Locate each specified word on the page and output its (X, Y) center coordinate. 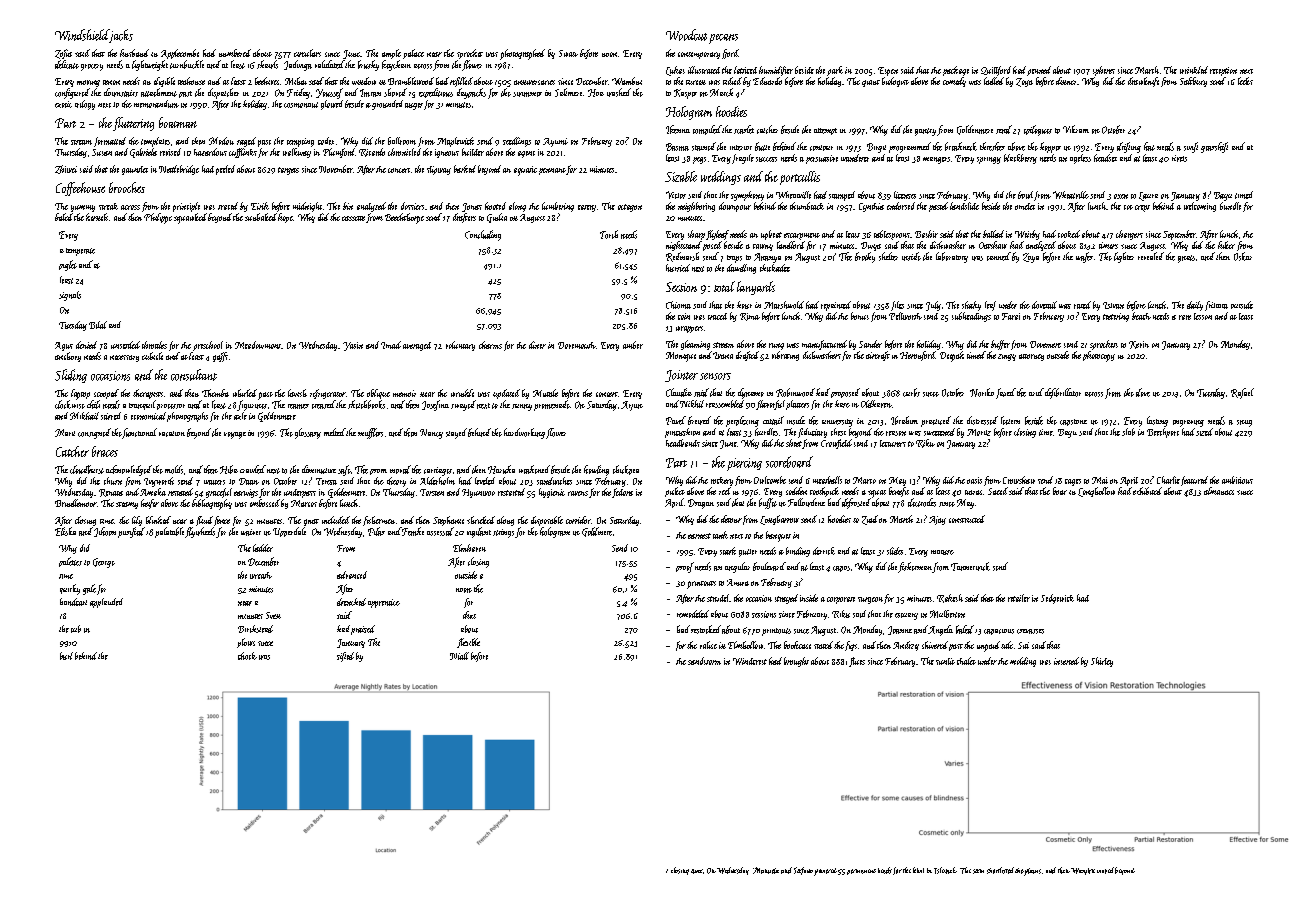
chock (247, 656)
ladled (994, 81)
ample (391, 54)
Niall (459, 656)
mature (942, 552)
